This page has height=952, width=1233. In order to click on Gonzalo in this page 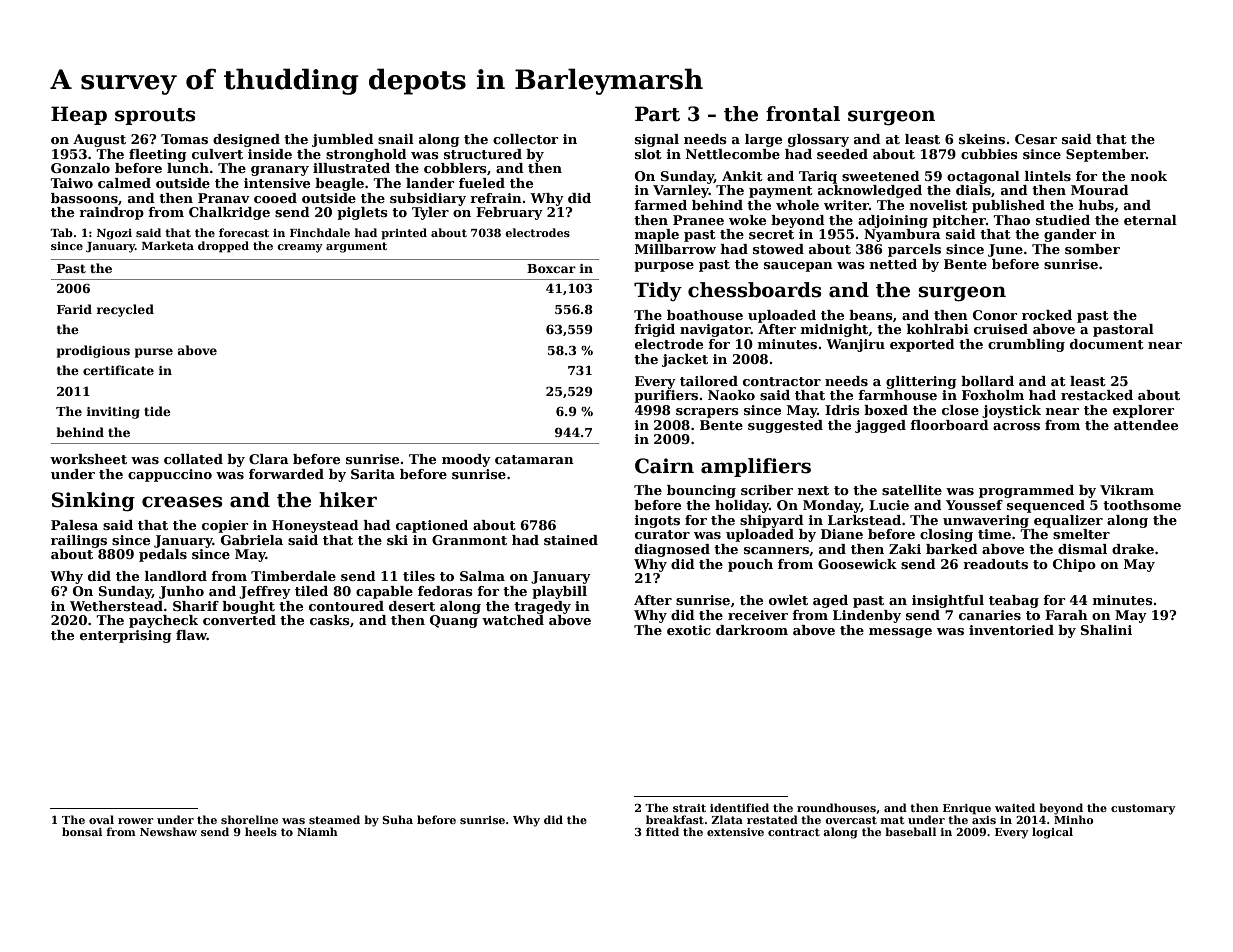, I will do `click(80, 168)`.
